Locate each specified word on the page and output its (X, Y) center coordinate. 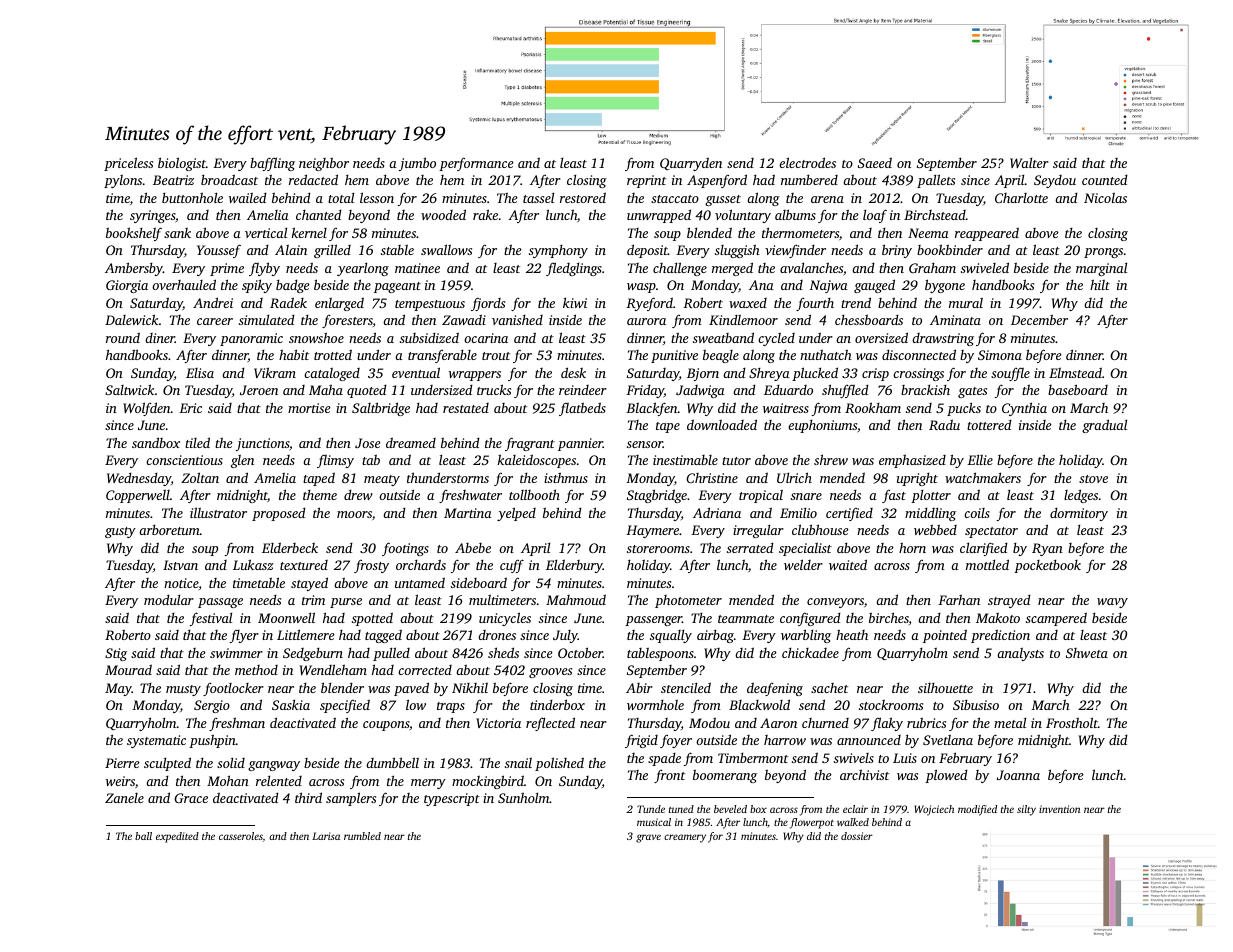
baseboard (1078, 389)
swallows (446, 249)
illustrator (218, 512)
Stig (116, 654)
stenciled (686, 687)
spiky (257, 286)
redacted (313, 179)
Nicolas (1105, 198)
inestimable (685, 460)
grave (648, 838)
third (308, 797)
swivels (854, 758)
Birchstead (935, 215)
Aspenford (717, 181)
